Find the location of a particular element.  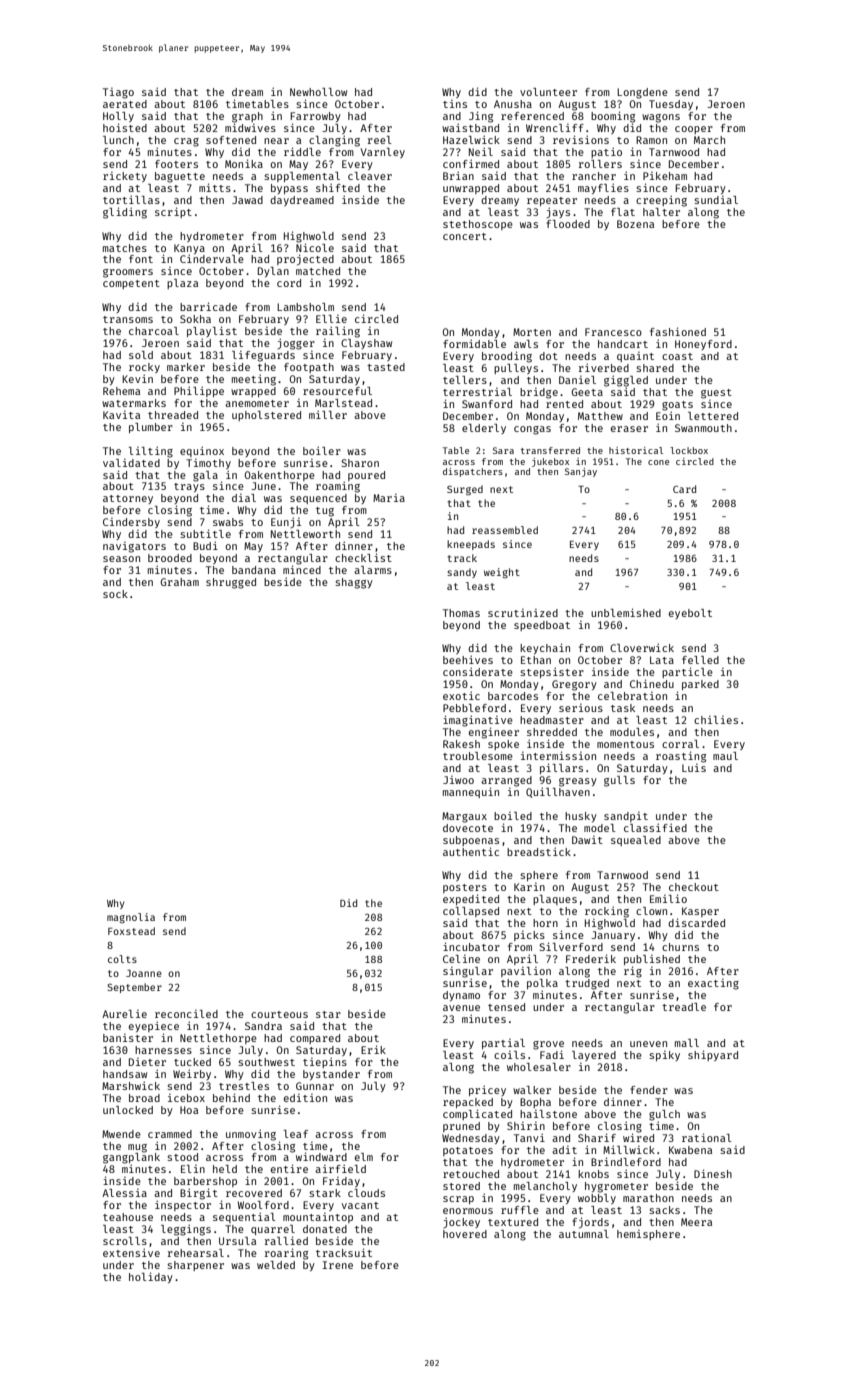

recovered is located at coordinates (254, 1193).
